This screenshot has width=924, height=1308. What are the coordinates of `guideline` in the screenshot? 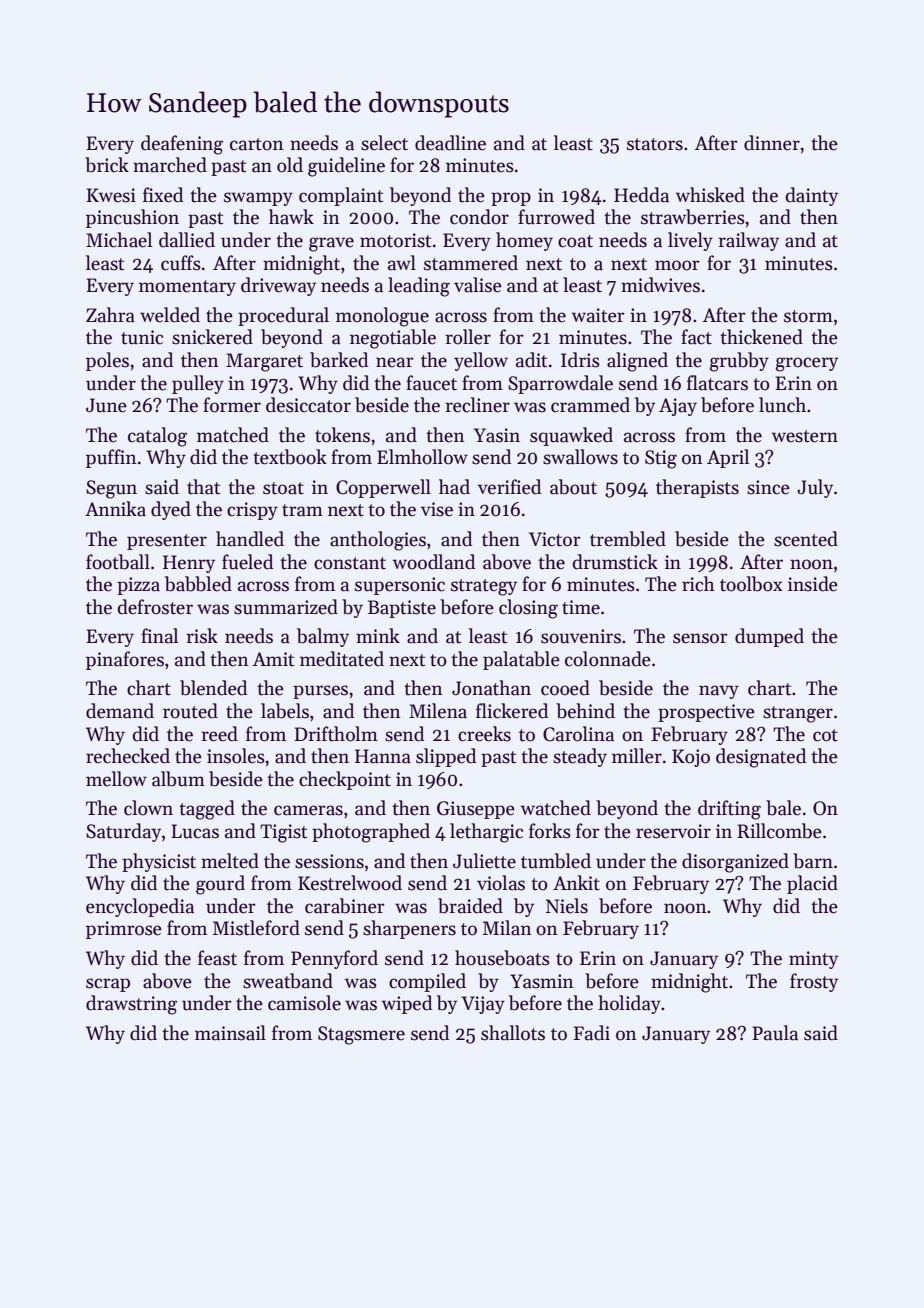 It's located at (346, 167).
